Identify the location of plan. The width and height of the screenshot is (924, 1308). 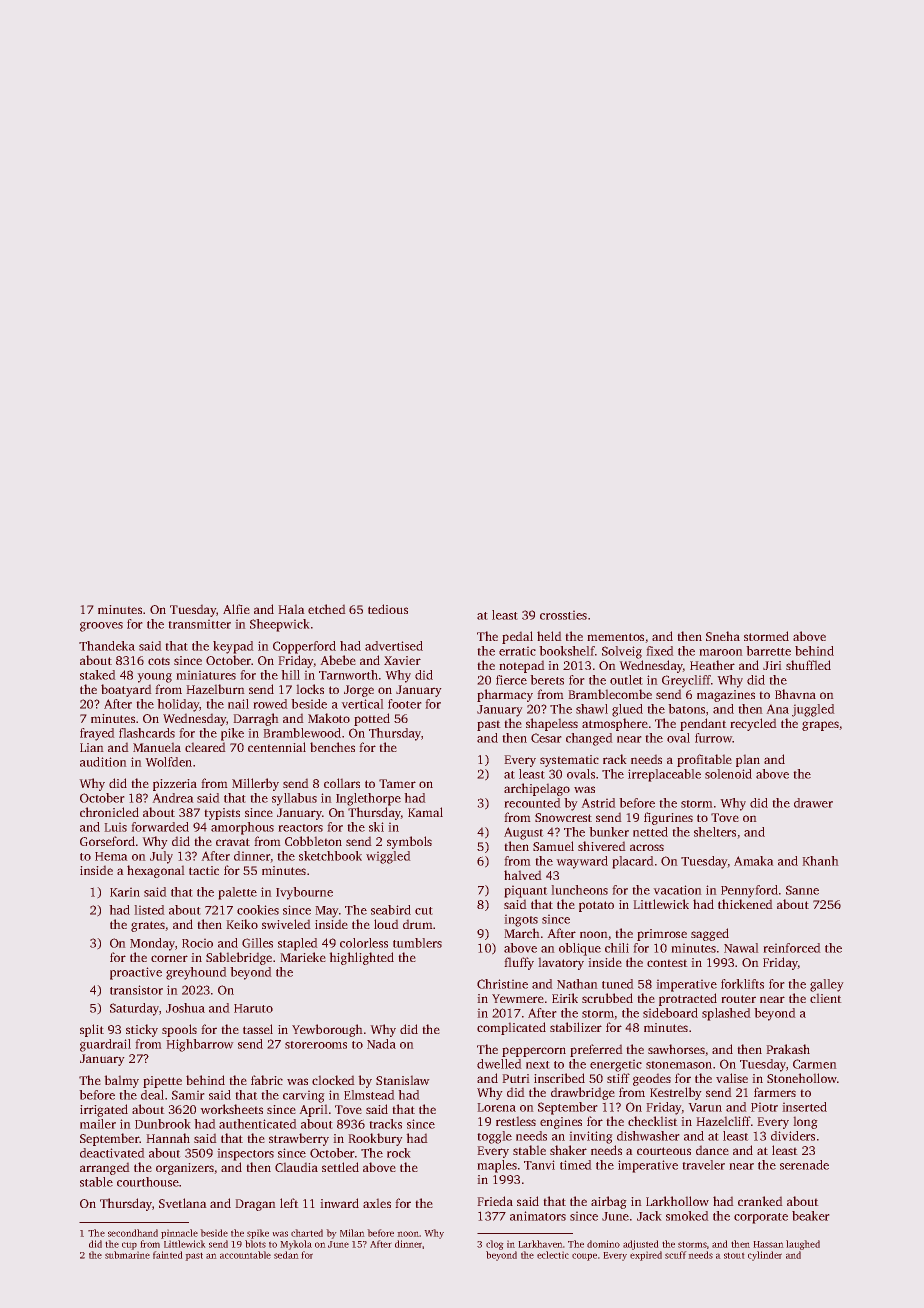
(748, 760).
